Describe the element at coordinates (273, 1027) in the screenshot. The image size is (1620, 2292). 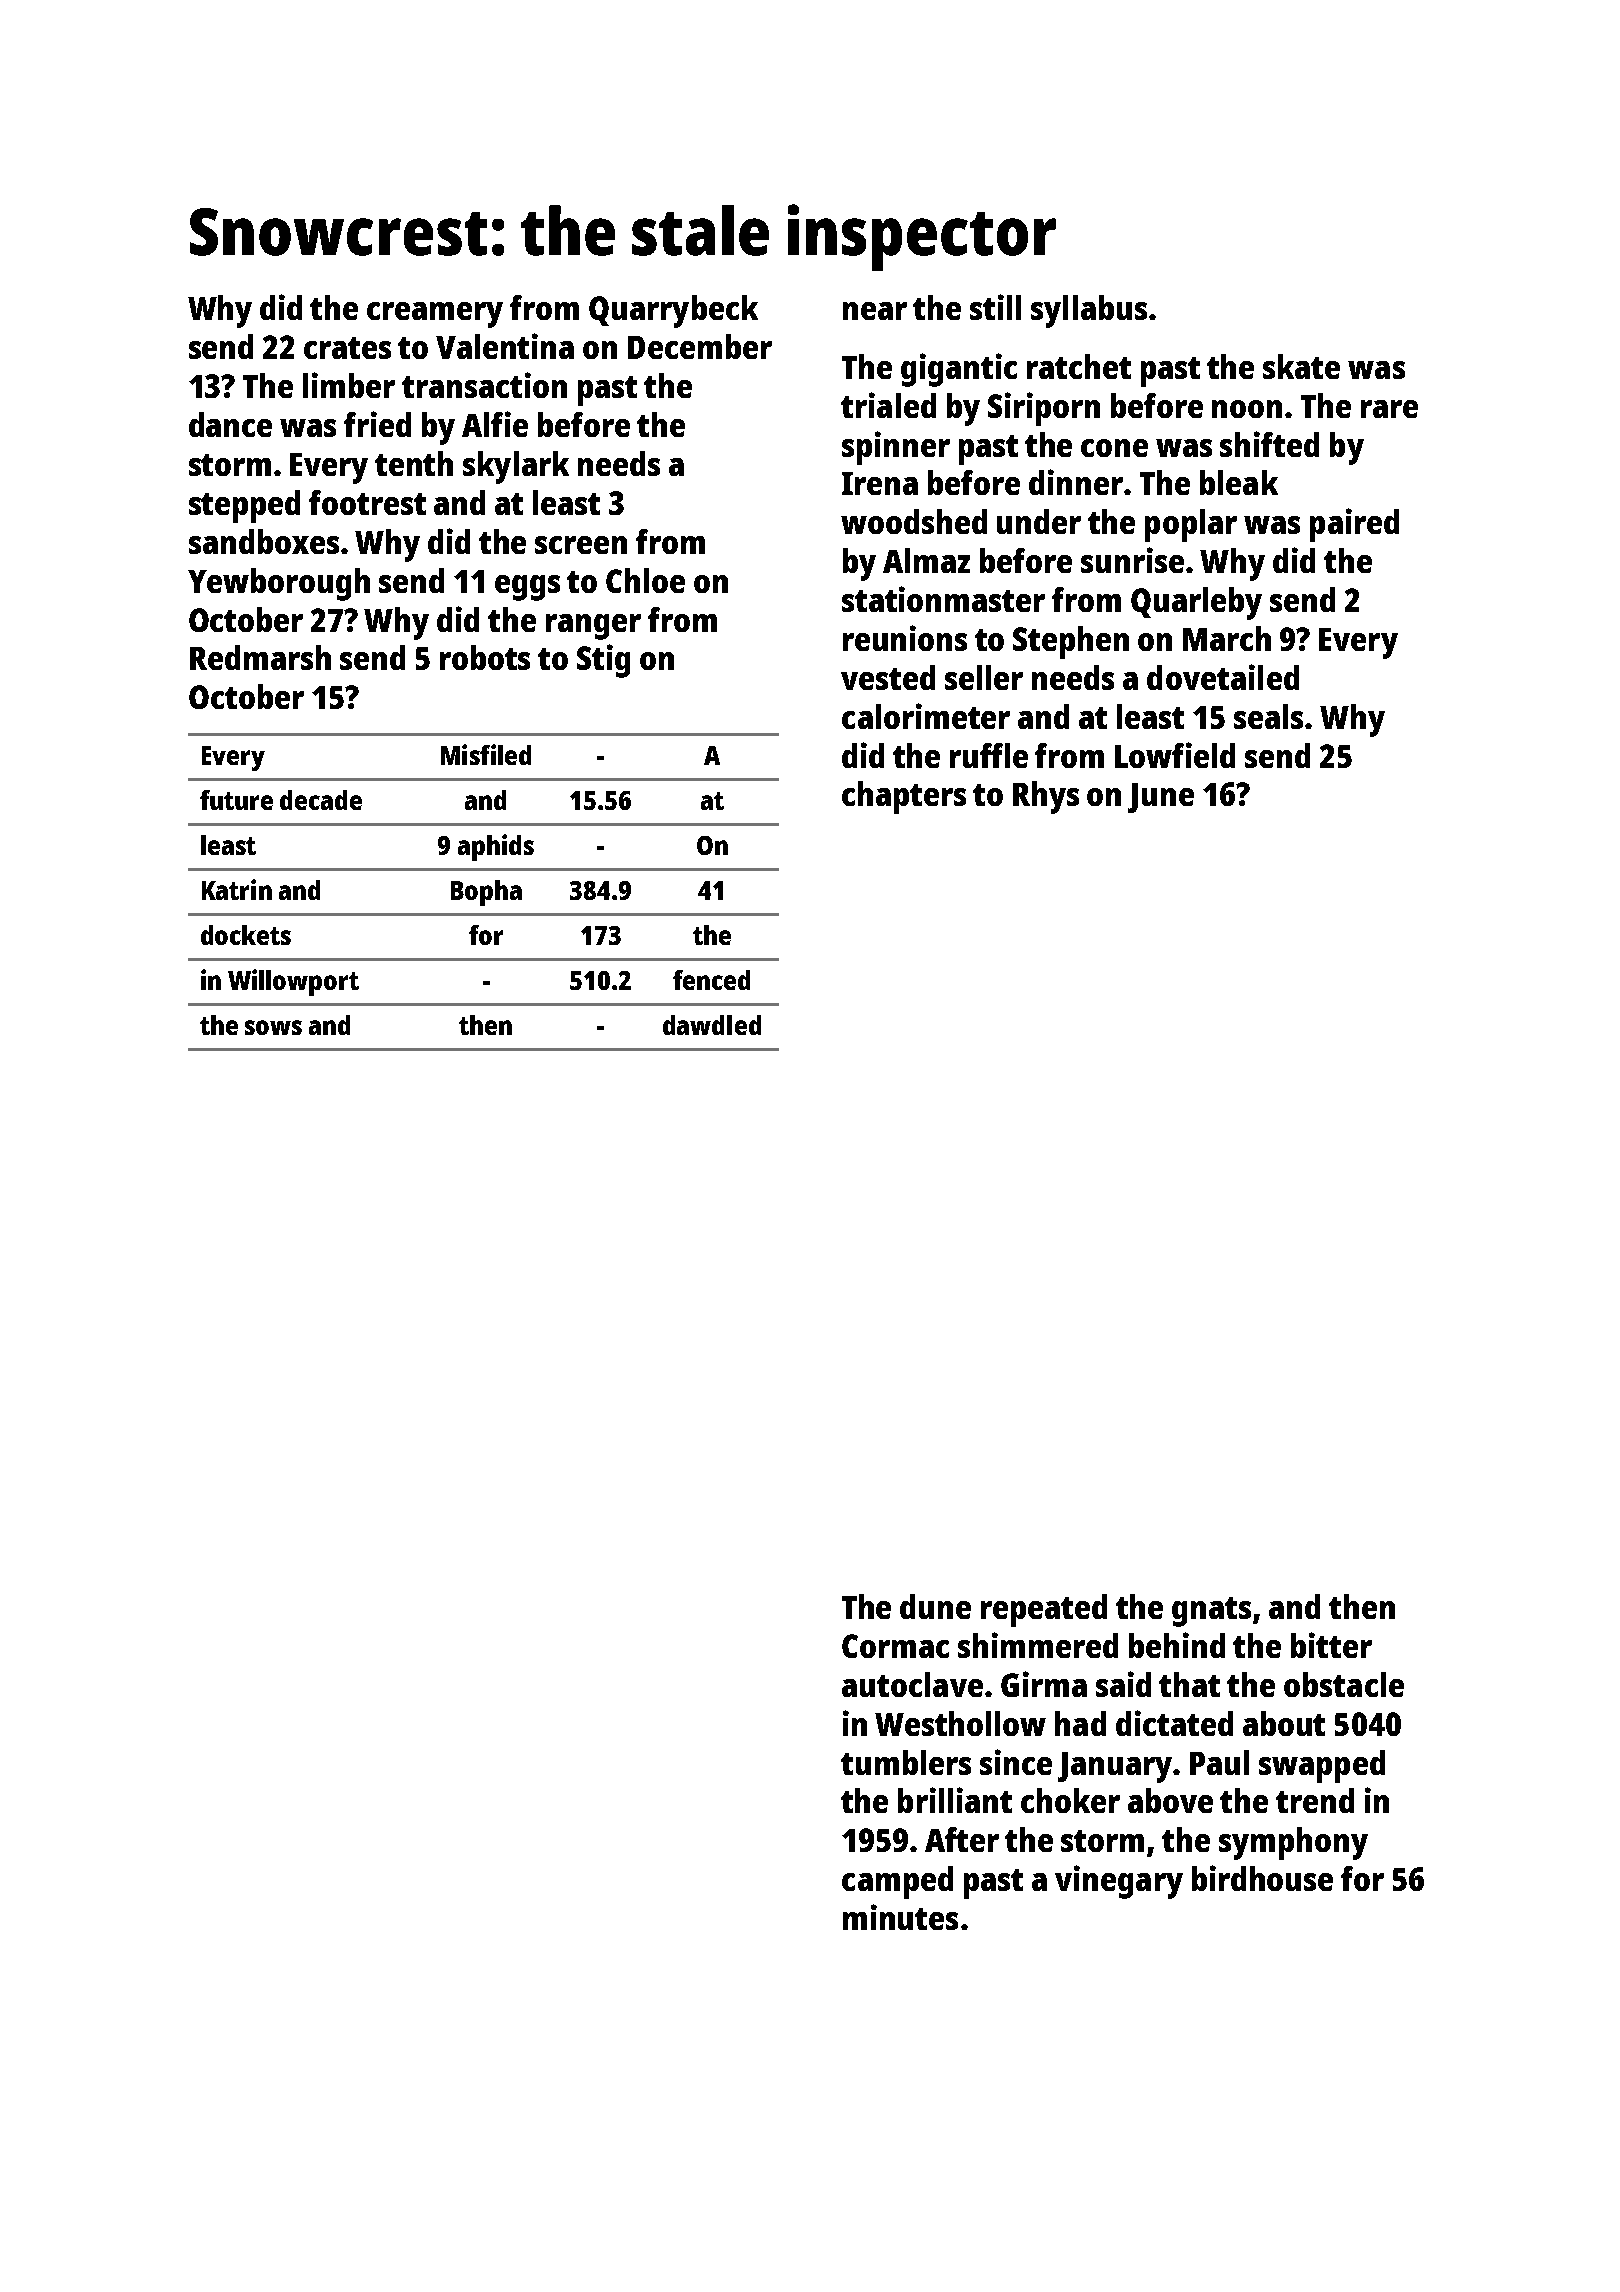
I see `sows` at that location.
